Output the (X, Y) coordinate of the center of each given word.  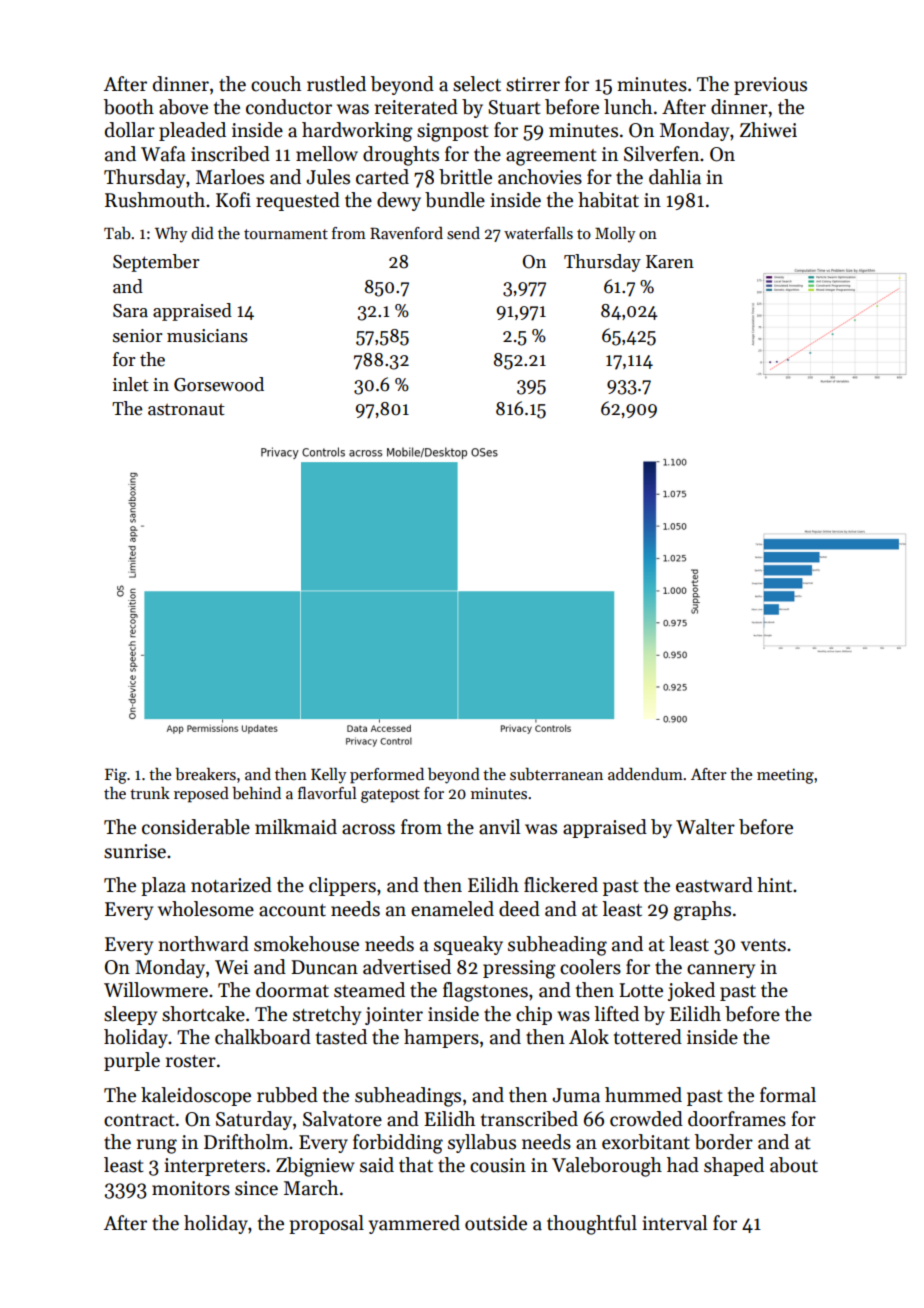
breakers (205, 774)
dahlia (675, 177)
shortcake (203, 1014)
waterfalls (538, 233)
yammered (414, 1224)
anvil (499, 827)
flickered (561, 885)
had (683, 1165)
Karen (670, 262)
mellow (327, 154)
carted (382, 177)
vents (763, 945)
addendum (645, 774)
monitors (191, 1188)
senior (138, 336)
